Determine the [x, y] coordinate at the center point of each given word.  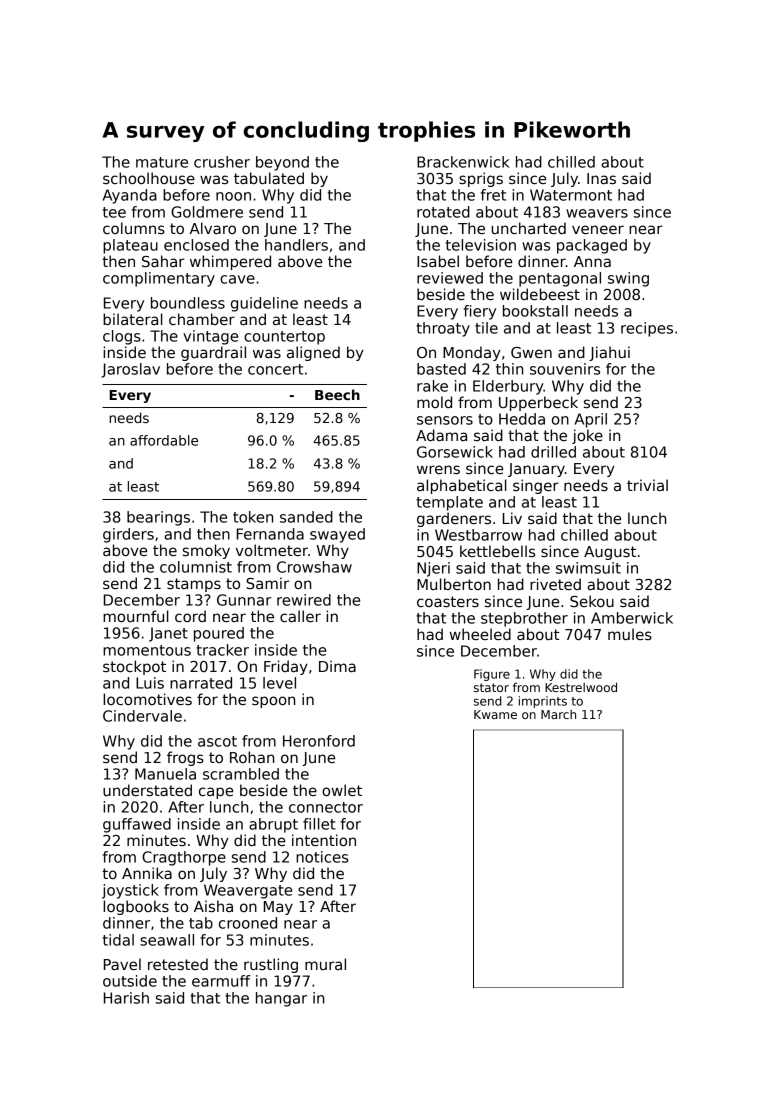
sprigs [481, 179]
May [278, 908]
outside [130, 981]
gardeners [454, 519]
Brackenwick [463, 162]
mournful [136, 616]
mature [162, 162]
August [610, 553]
